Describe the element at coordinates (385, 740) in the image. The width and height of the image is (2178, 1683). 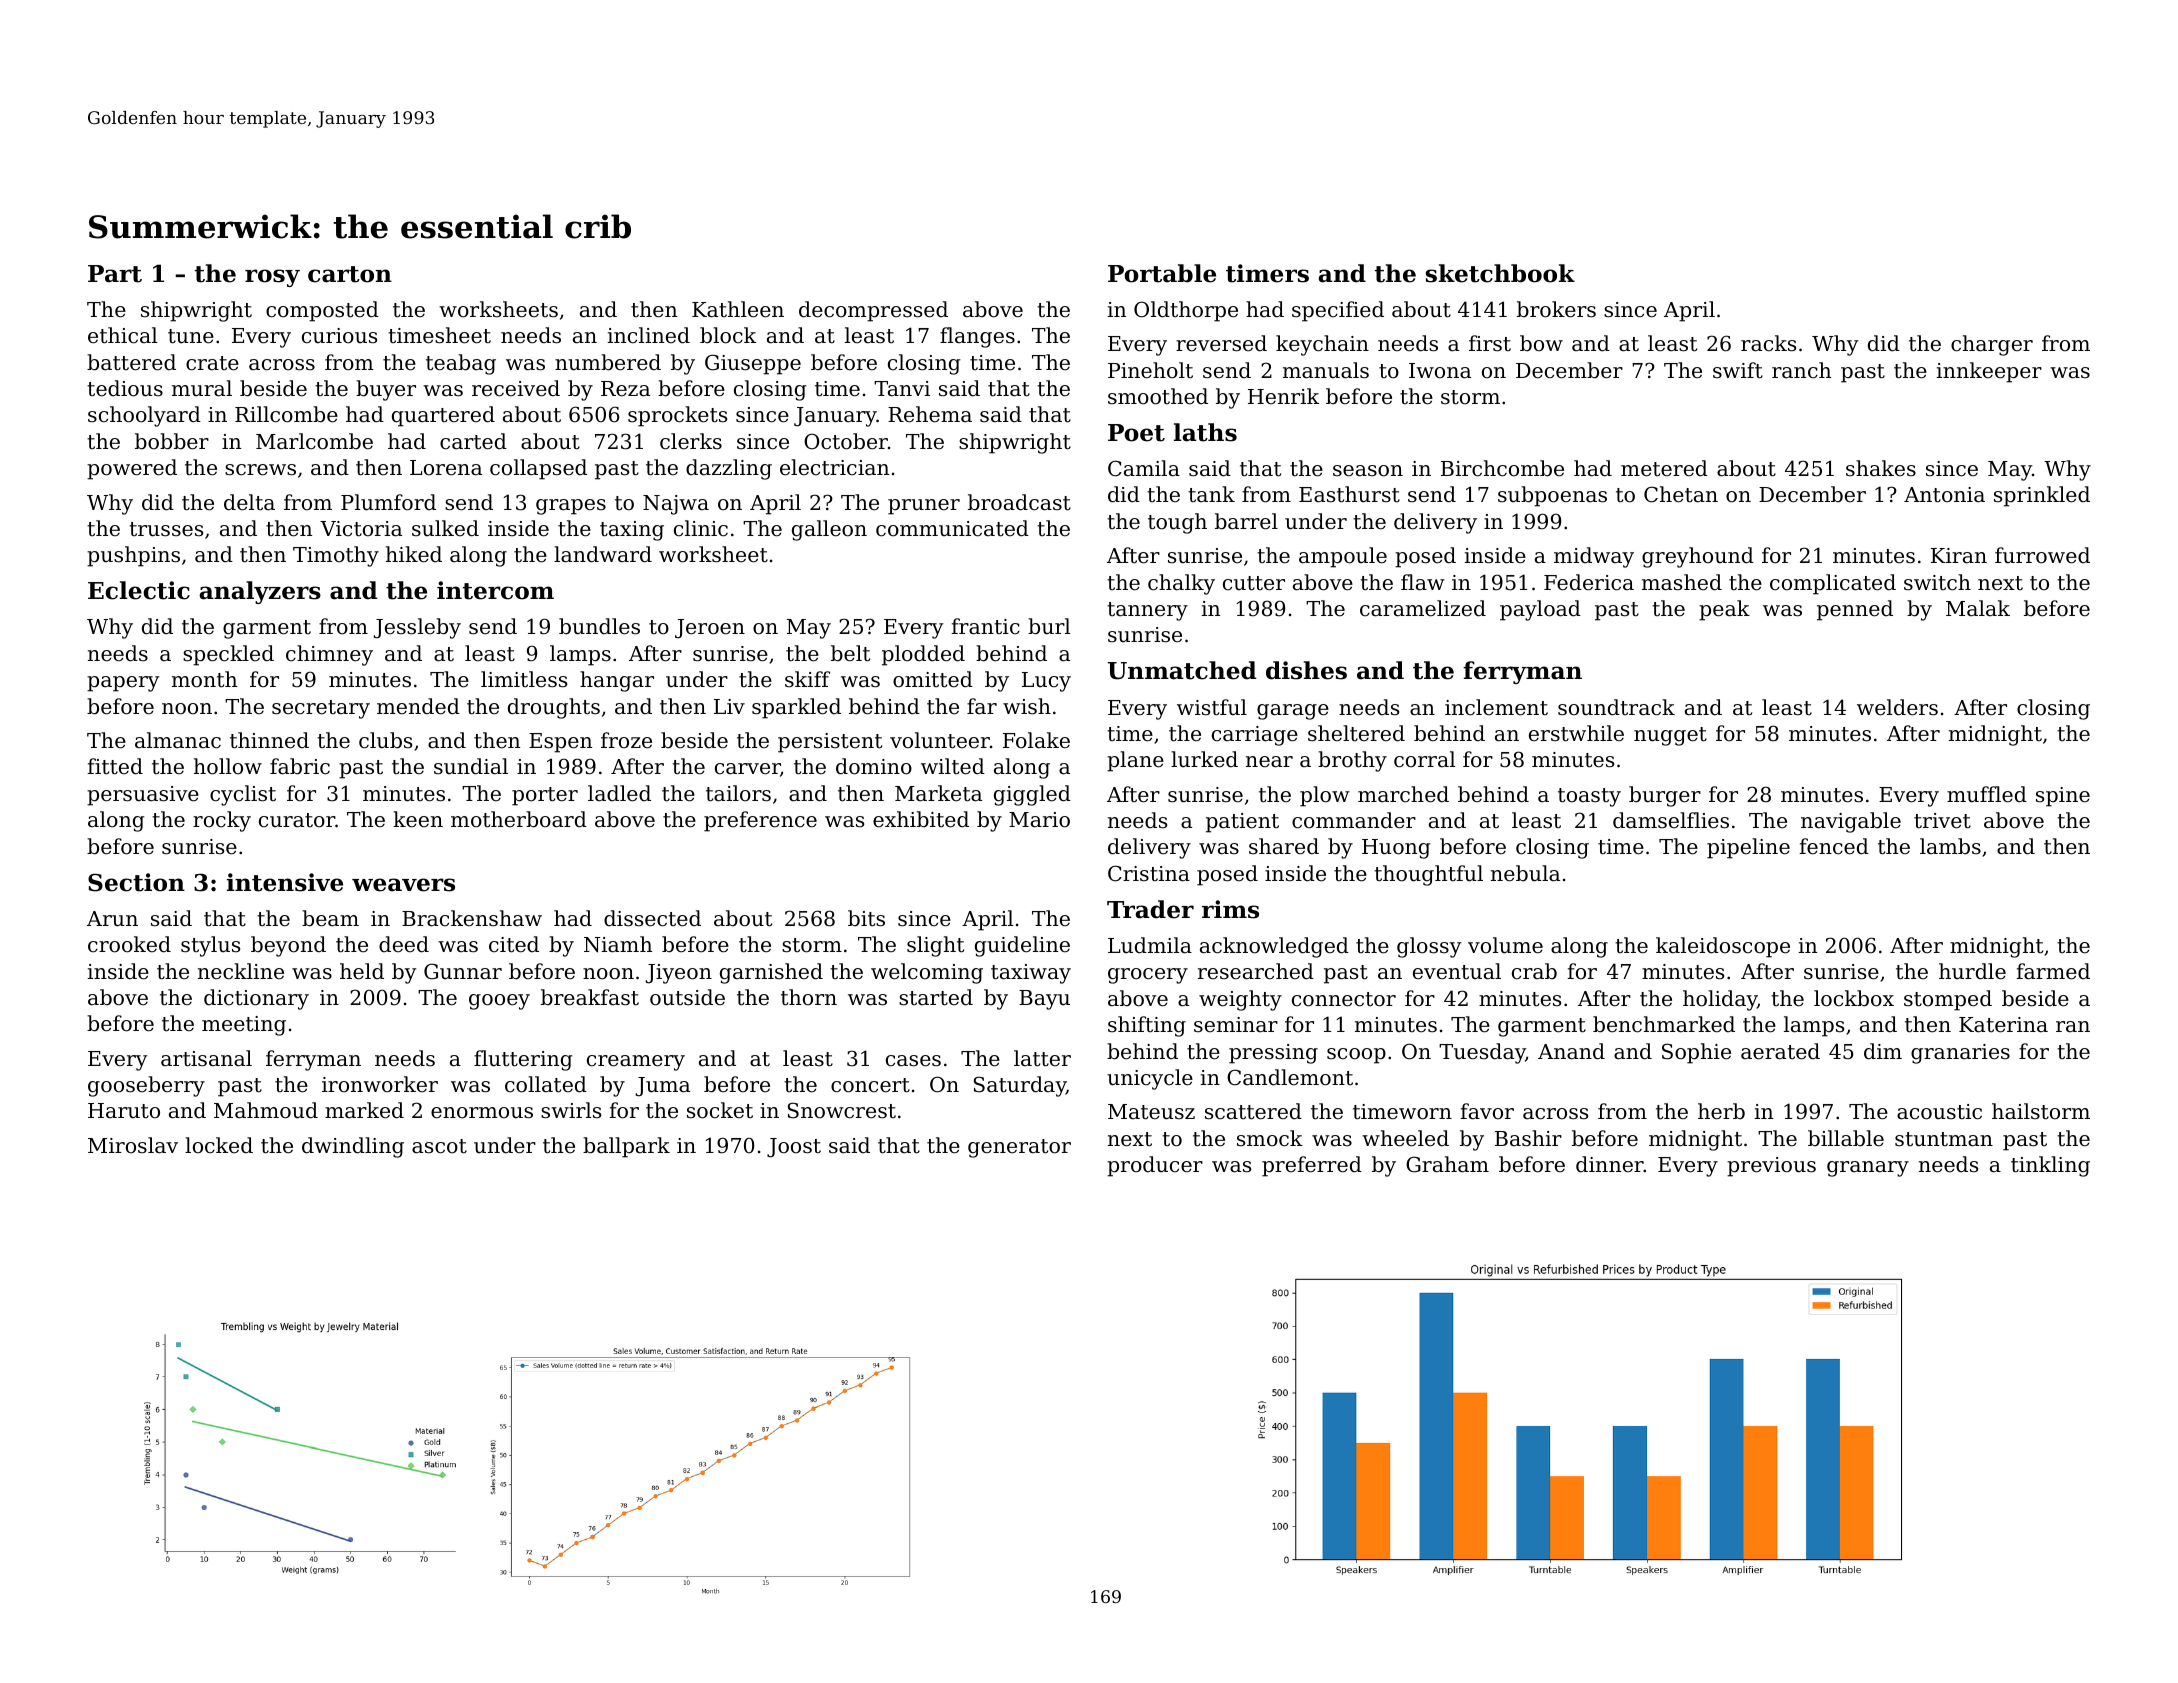
I see `clubs` at that location.
